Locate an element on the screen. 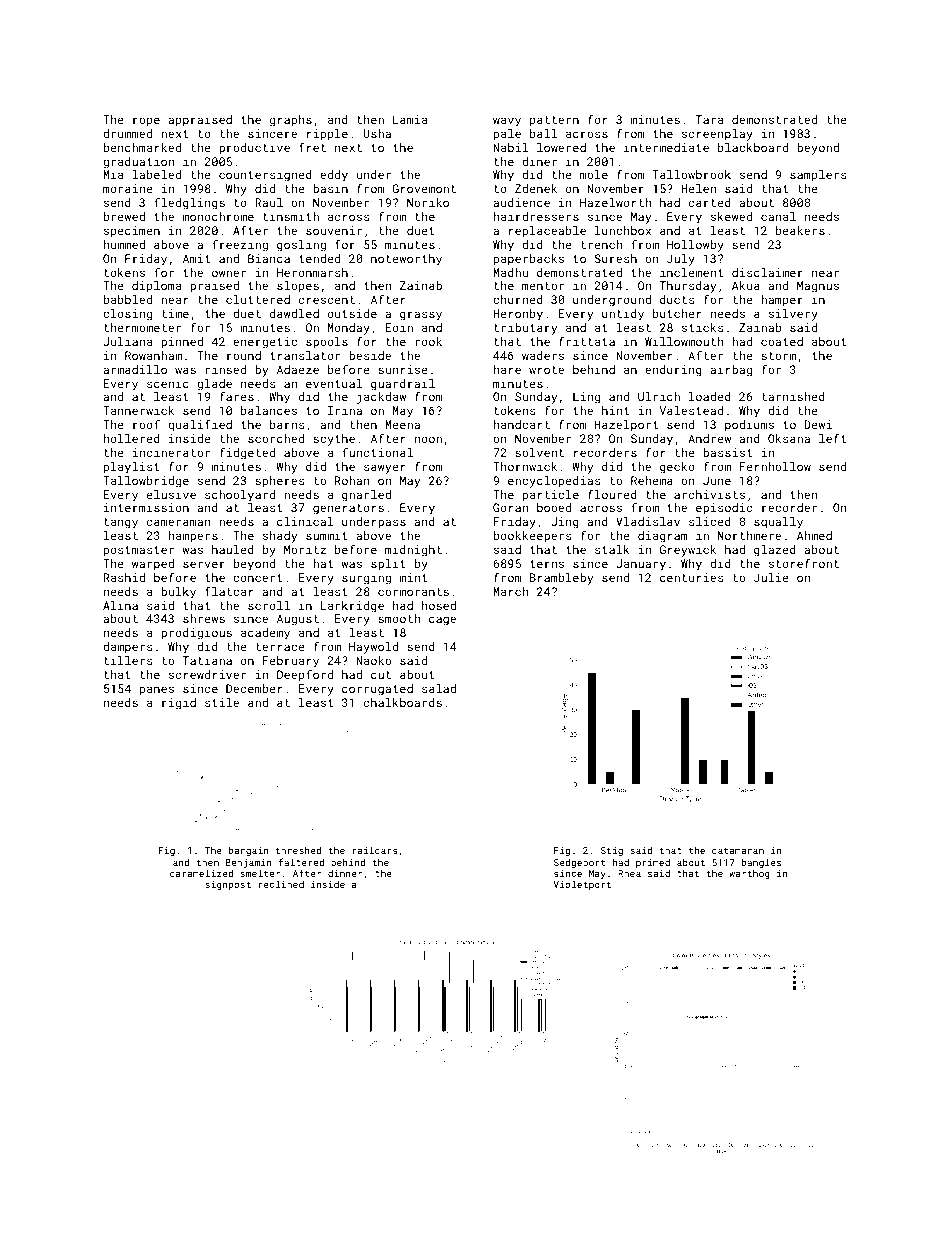 This screenshot has width=952, height=1233. Helen is located at coordinates (698, 188).
